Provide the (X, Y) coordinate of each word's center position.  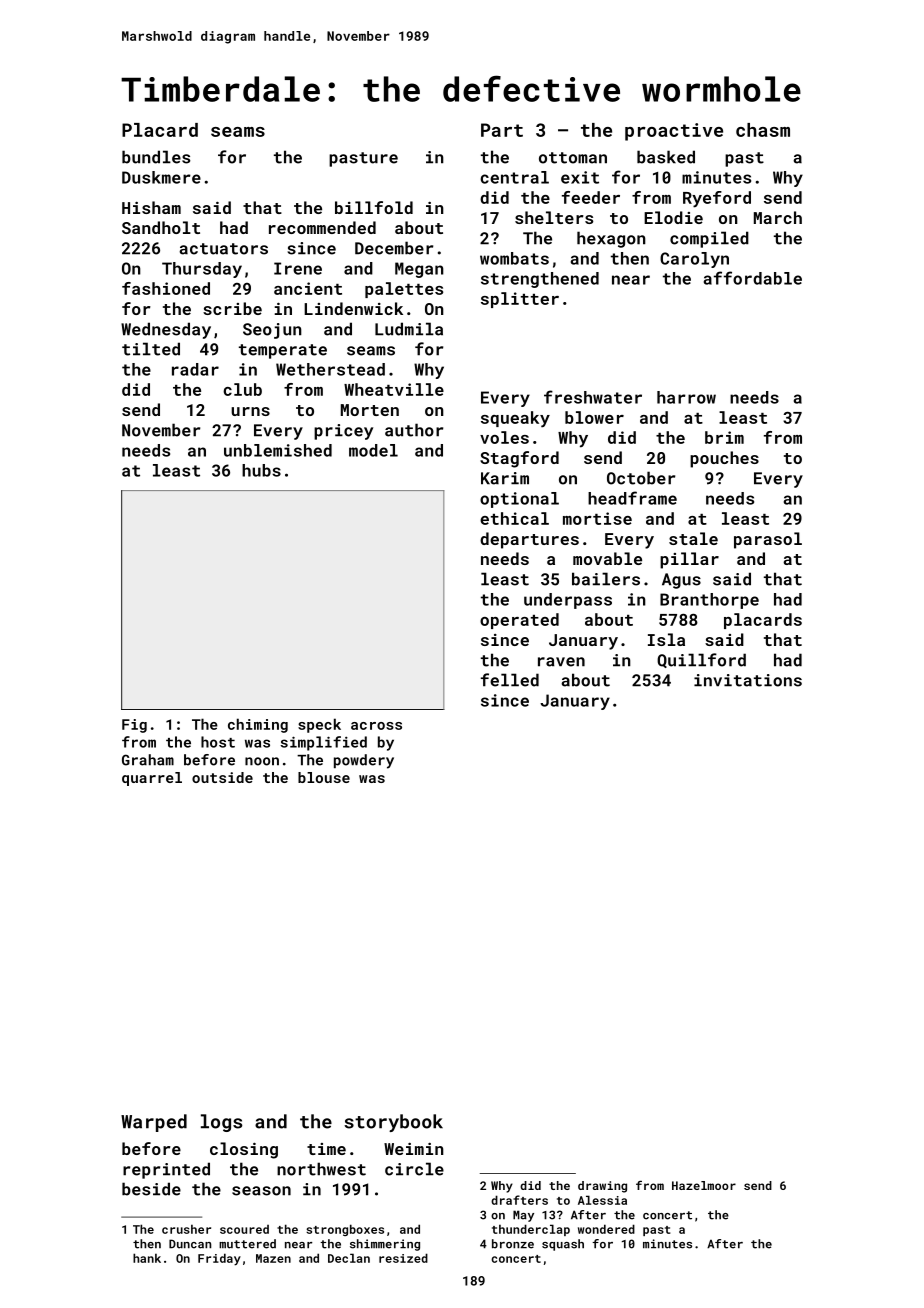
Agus (681, 581)
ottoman (573, 158)
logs (221, 1123)
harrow (686, 397)
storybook (393, 1123)
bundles (156, 157)
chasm (763, 130)
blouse (324, 777)
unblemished (278, 450)
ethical (514, 518)
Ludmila (409, 329)
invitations (748, 680)
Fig (134, 726)
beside (151, 1189)
